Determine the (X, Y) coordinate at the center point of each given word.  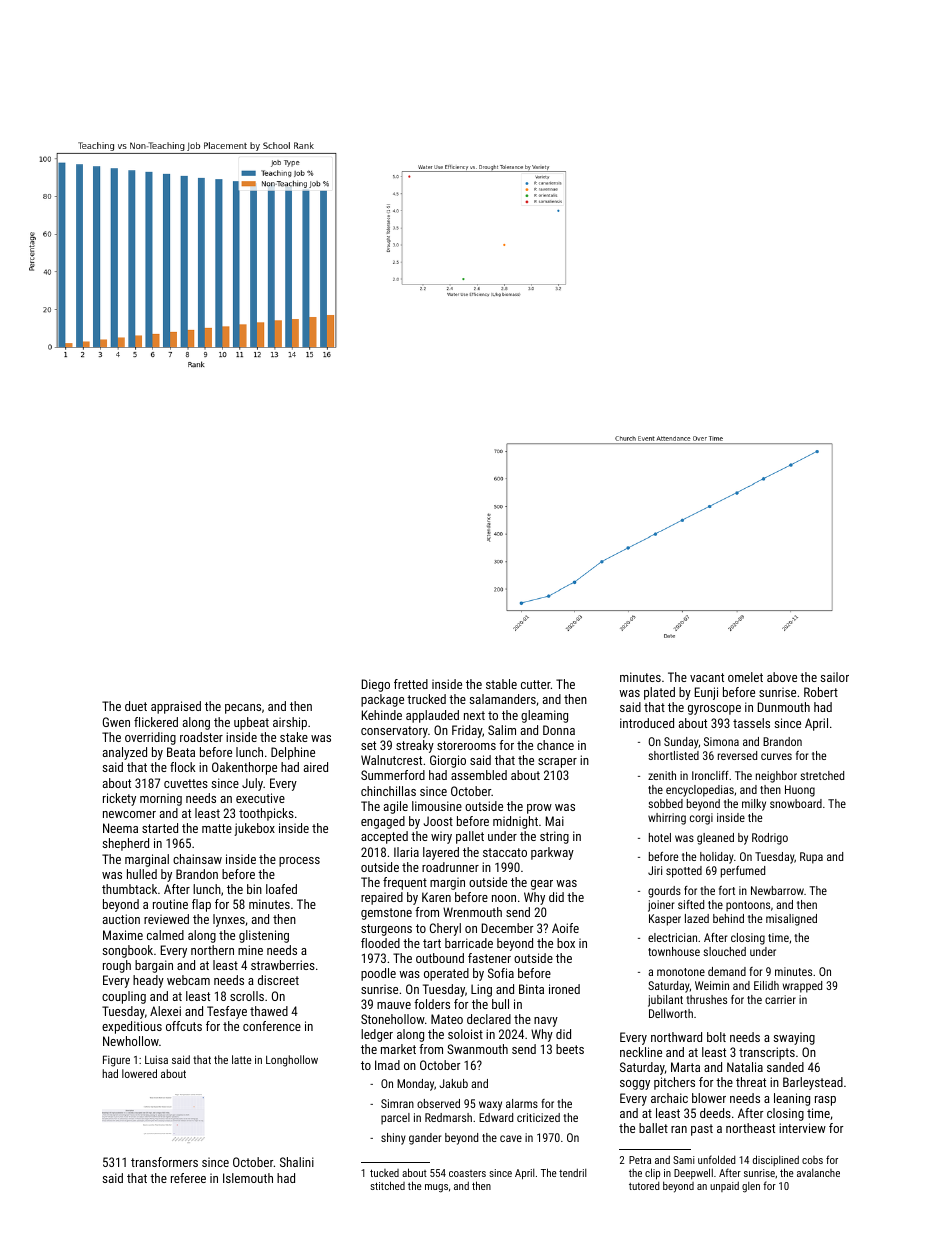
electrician (672, 937)
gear (542, 885)
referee (188, 1178)
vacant (707, 677)
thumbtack (129, 889)
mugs (436, 1188)
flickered (156, 722)
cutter (536, 684)
